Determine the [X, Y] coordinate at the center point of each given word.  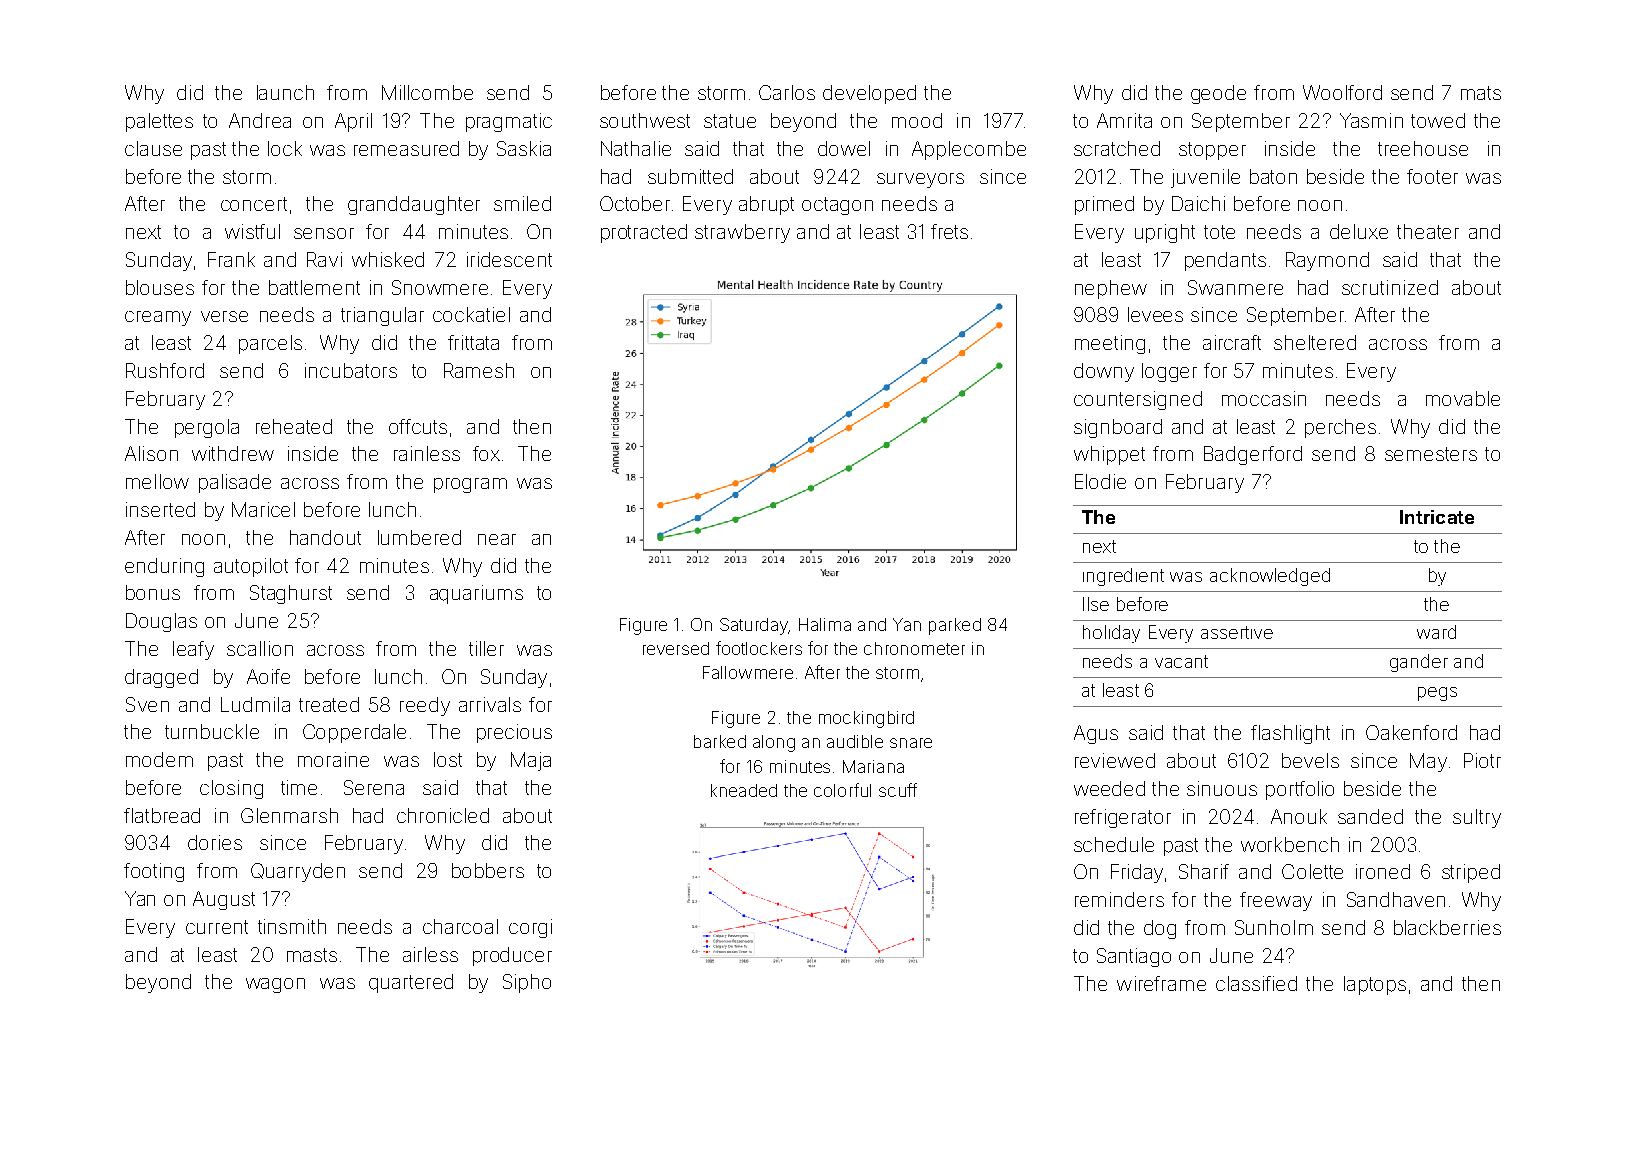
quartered [411, 983]
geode [1218, 94]
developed [869, 94]
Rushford [165, 370]
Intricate [1437, 517]
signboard [1118, 428]
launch [285, 92]
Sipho [527, 983]
